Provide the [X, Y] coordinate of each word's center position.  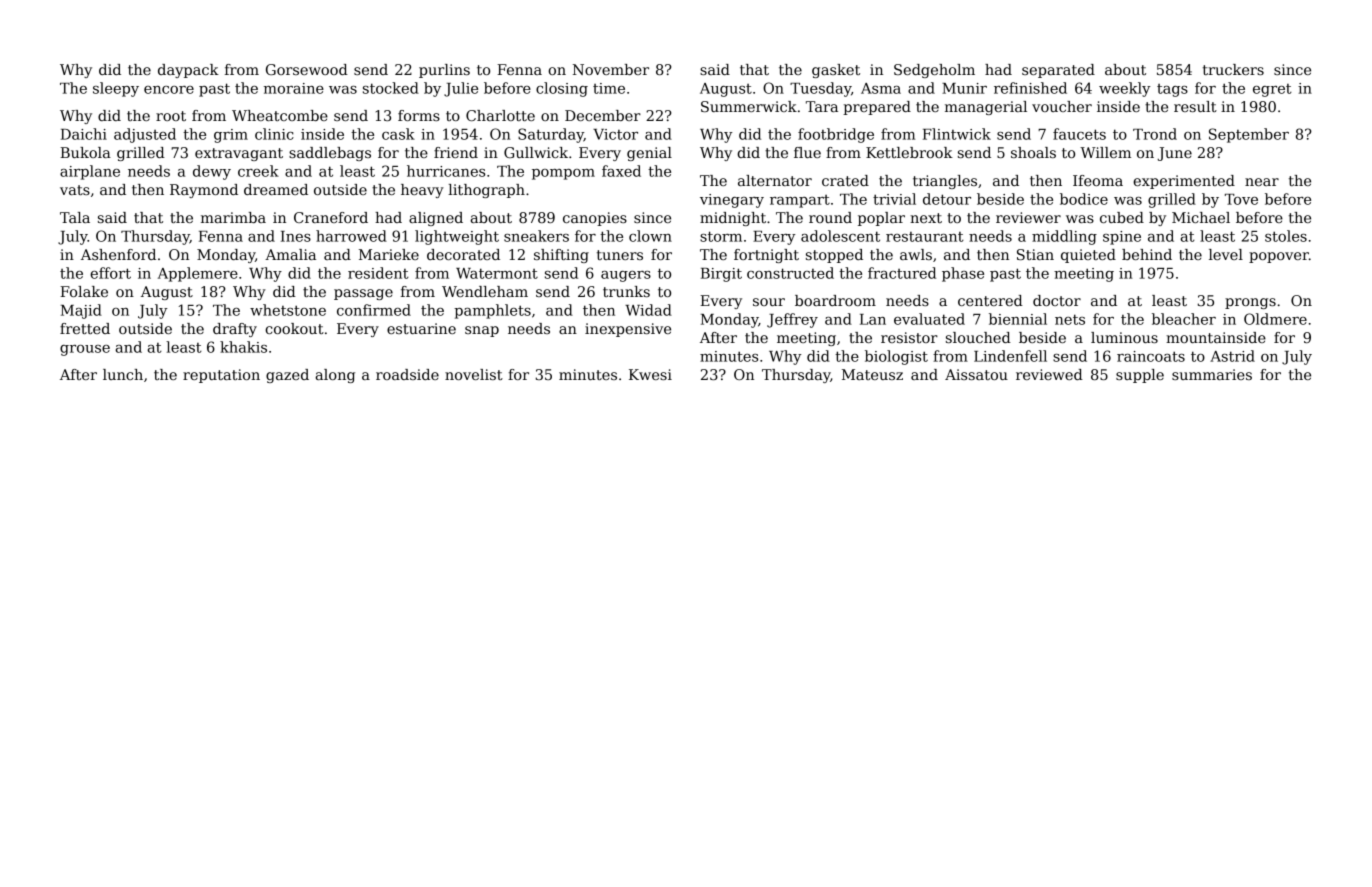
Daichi [84, 134]
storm [721, 236]
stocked [391, 88]
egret [1272, 90]
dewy [212, 172]
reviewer [1028, 217]
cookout [294, 328]
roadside [407, 374]
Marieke [389, 254]
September [1249, 135]
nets [1070, 319]
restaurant [925, 237]
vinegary [732, 201]
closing [562, 89]
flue [807, 152]
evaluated [929, 319]
